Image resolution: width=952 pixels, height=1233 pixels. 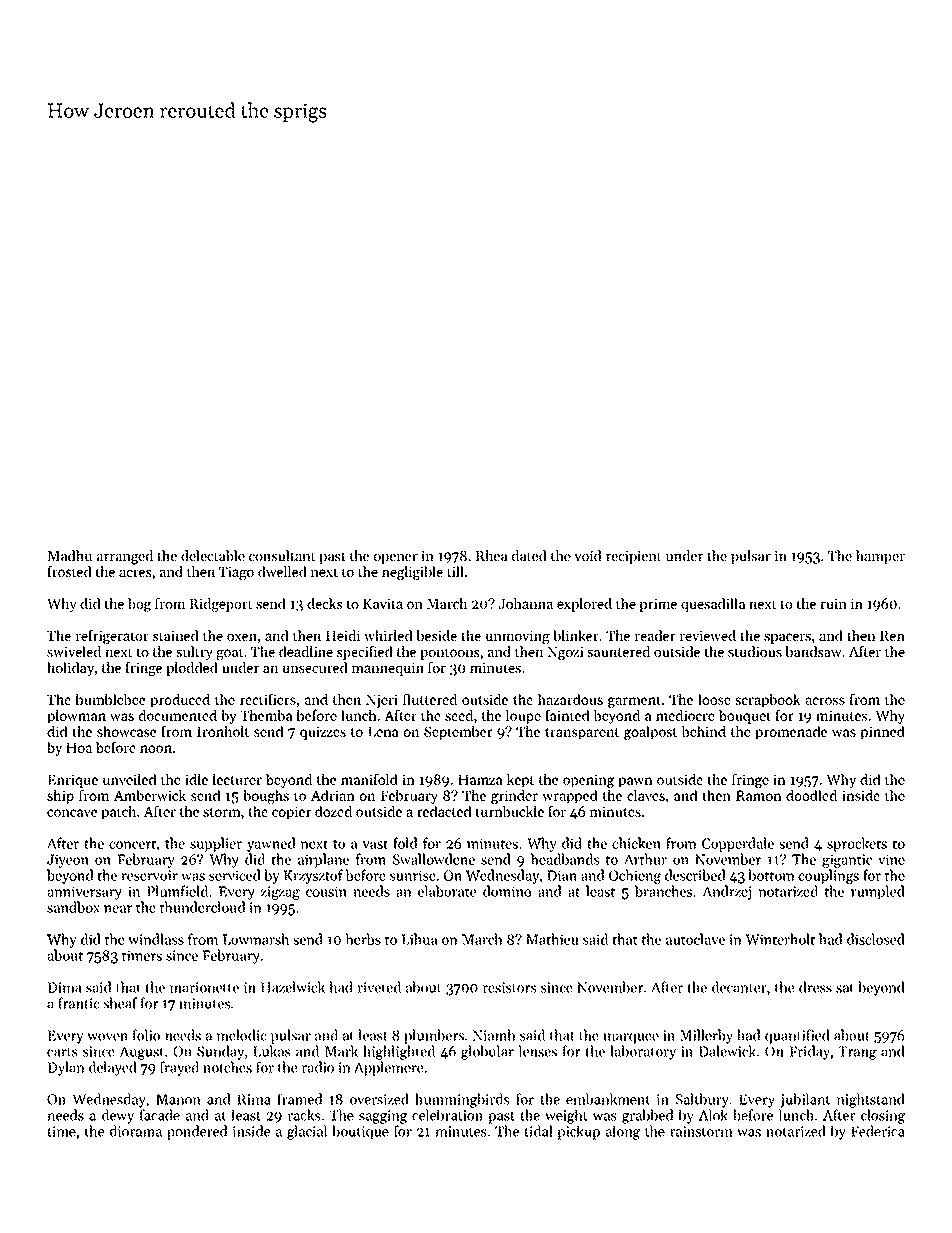 What do you see at coordinates (450, 654) in the page?
I see `pontoons` at bounding box center [450, 654].
